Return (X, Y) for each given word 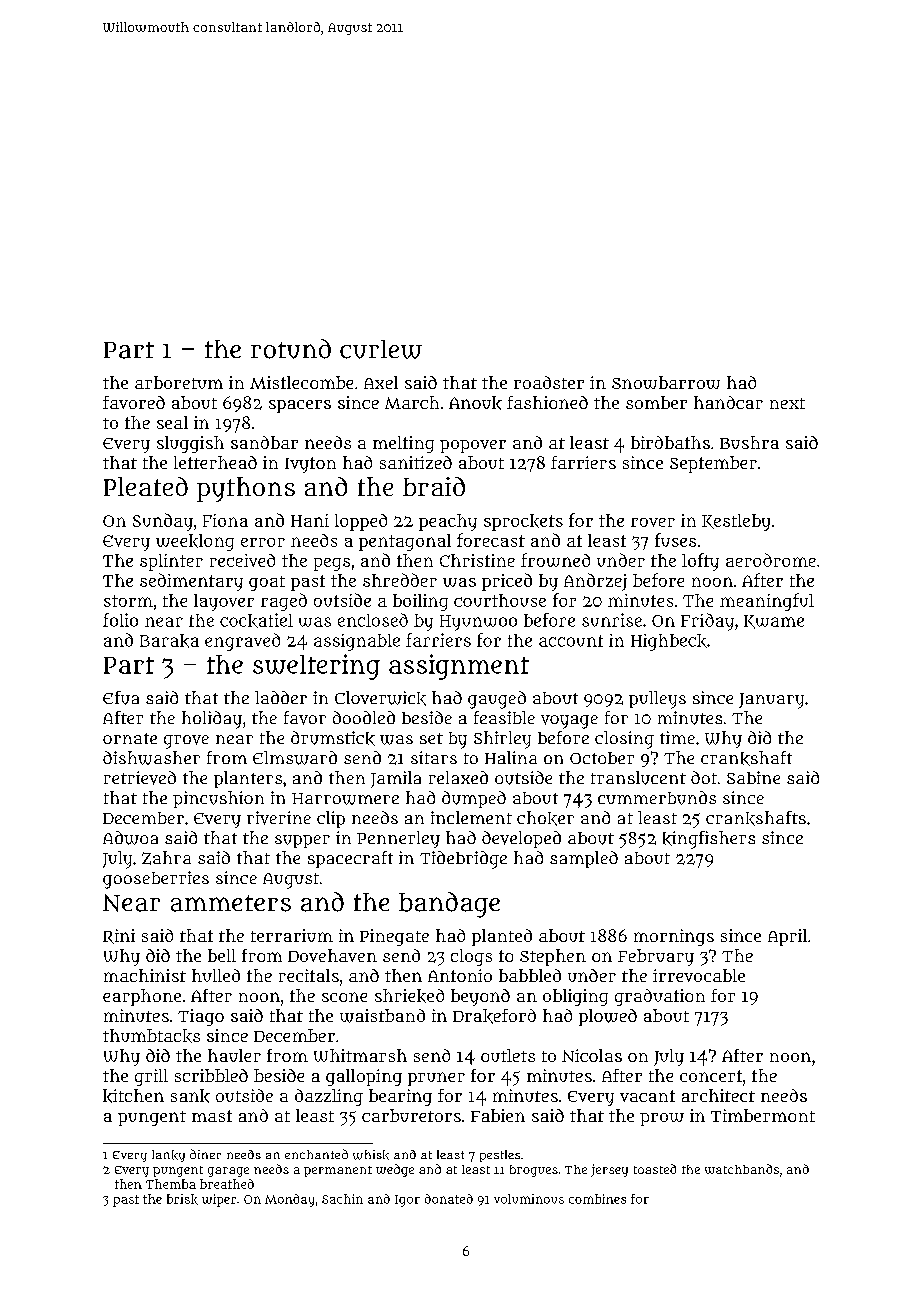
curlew (381, 349)
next (787, 403)
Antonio (460, 975)
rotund (291, 349)
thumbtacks (151, 1036)
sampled (584, 859)
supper (302, 841)
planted (502, 937)
